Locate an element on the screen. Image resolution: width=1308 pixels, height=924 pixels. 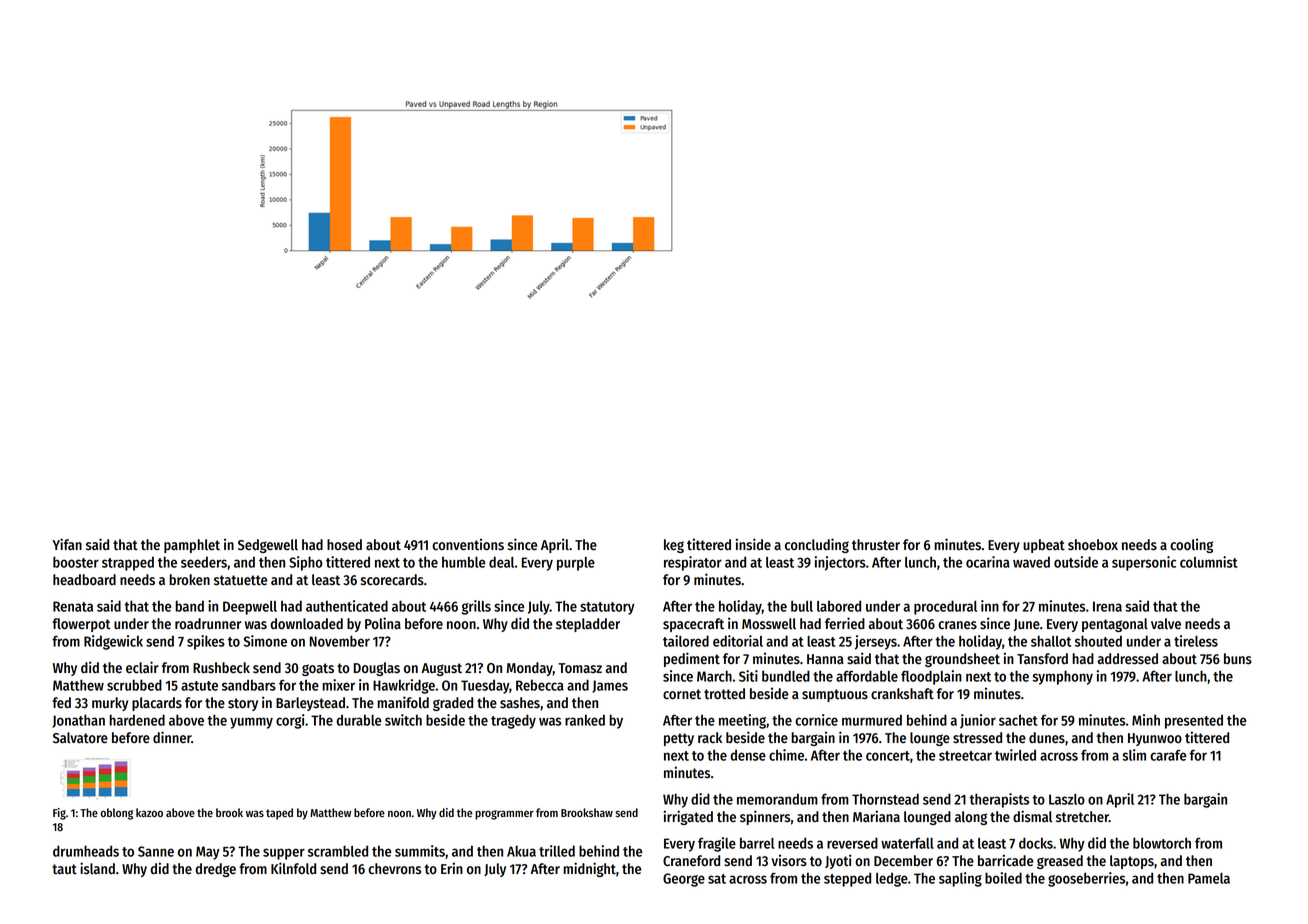
hosed is located at coordinates (344, 545).
